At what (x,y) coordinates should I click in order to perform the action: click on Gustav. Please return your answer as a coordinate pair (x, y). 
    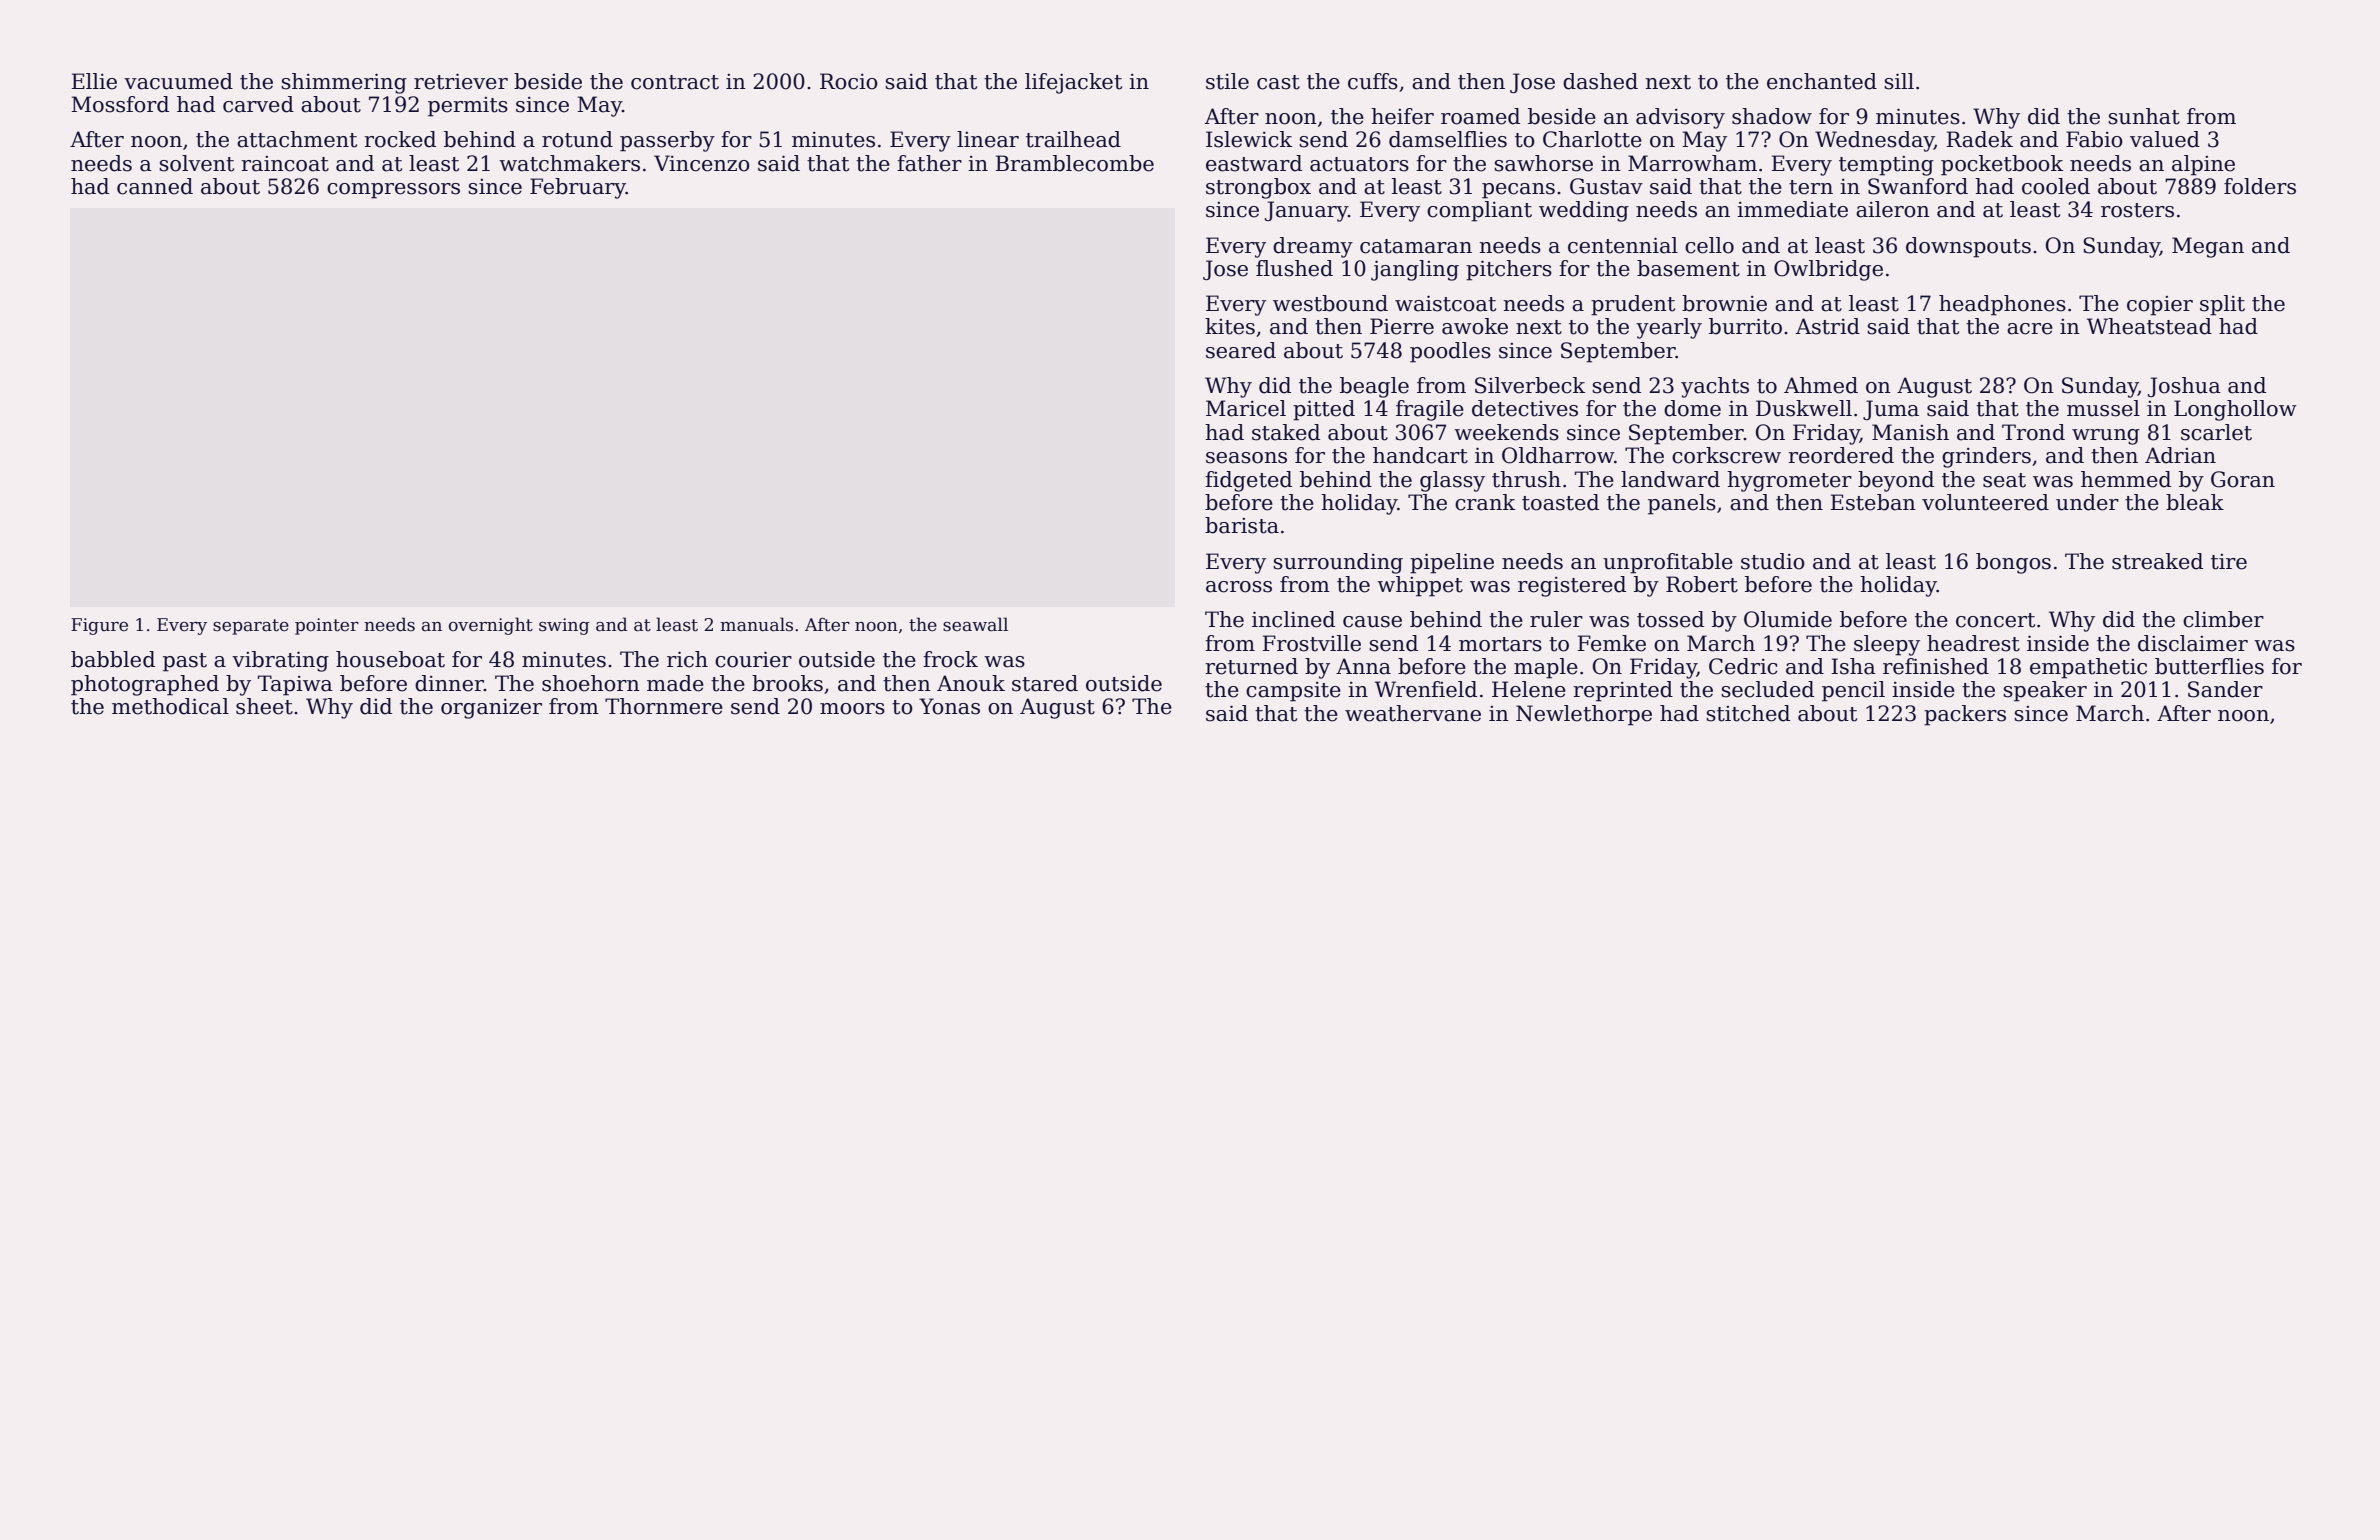
    Looking at the image, I should click on (1606, 186).
